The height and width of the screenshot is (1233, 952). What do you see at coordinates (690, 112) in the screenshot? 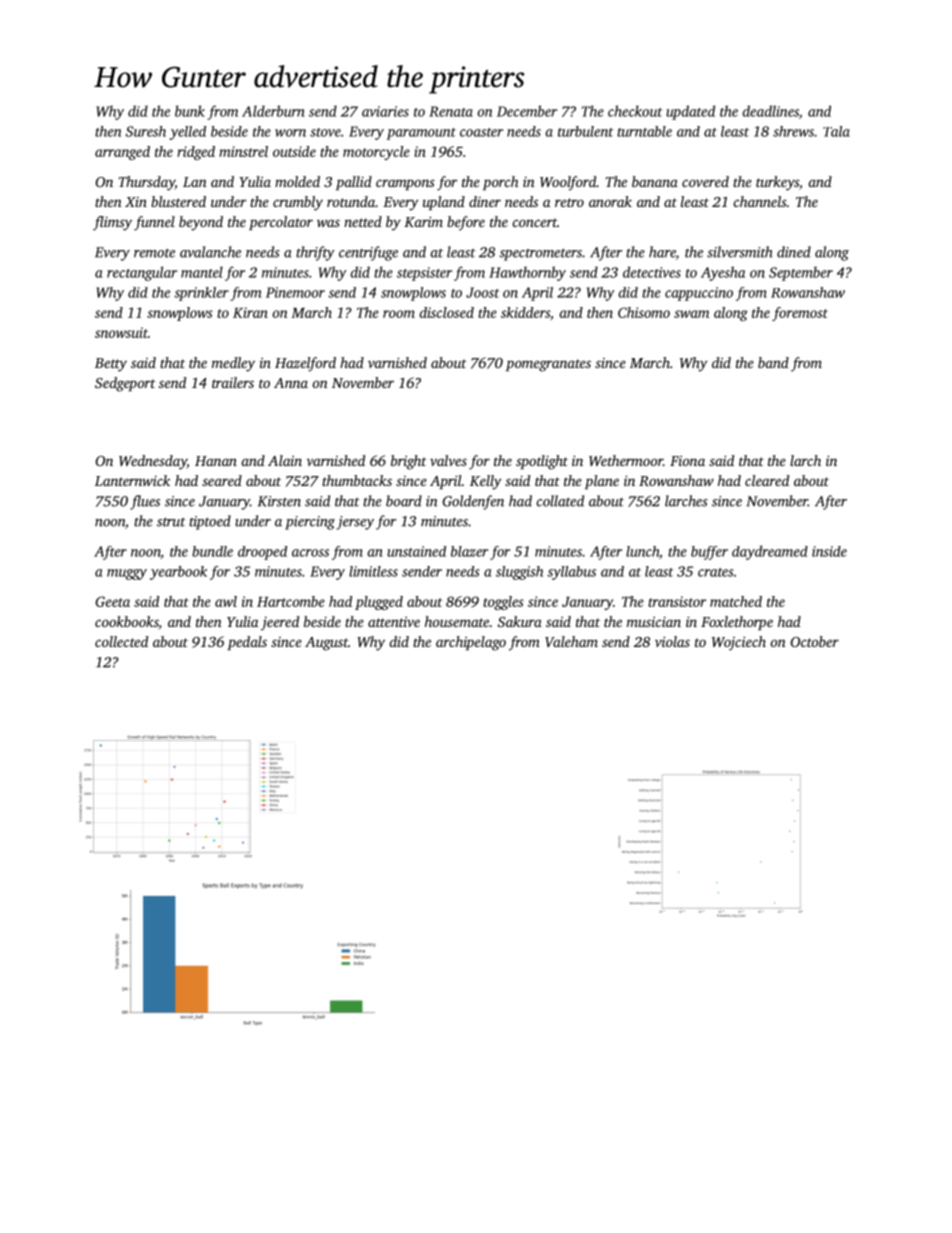
I see `updated` at bounding box center [690, 112].
